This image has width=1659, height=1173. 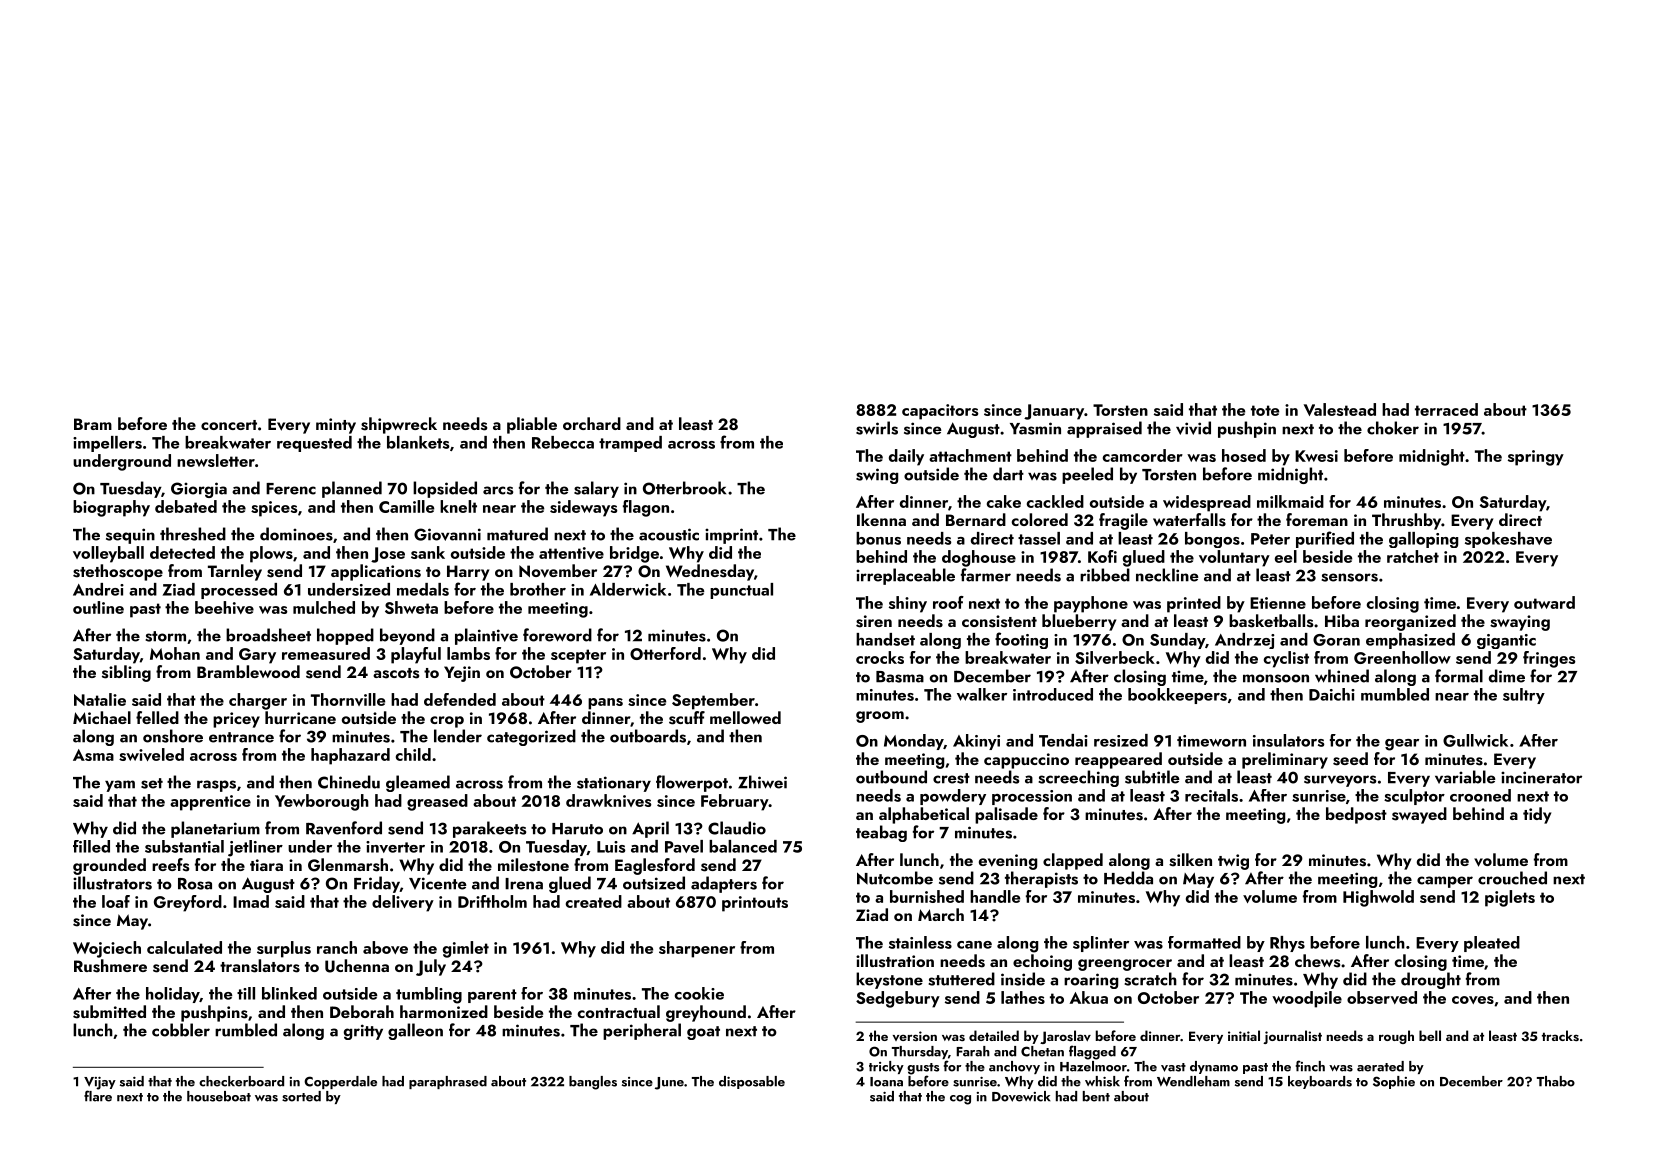 I want to click on requested, so click(x=314, y=444).
